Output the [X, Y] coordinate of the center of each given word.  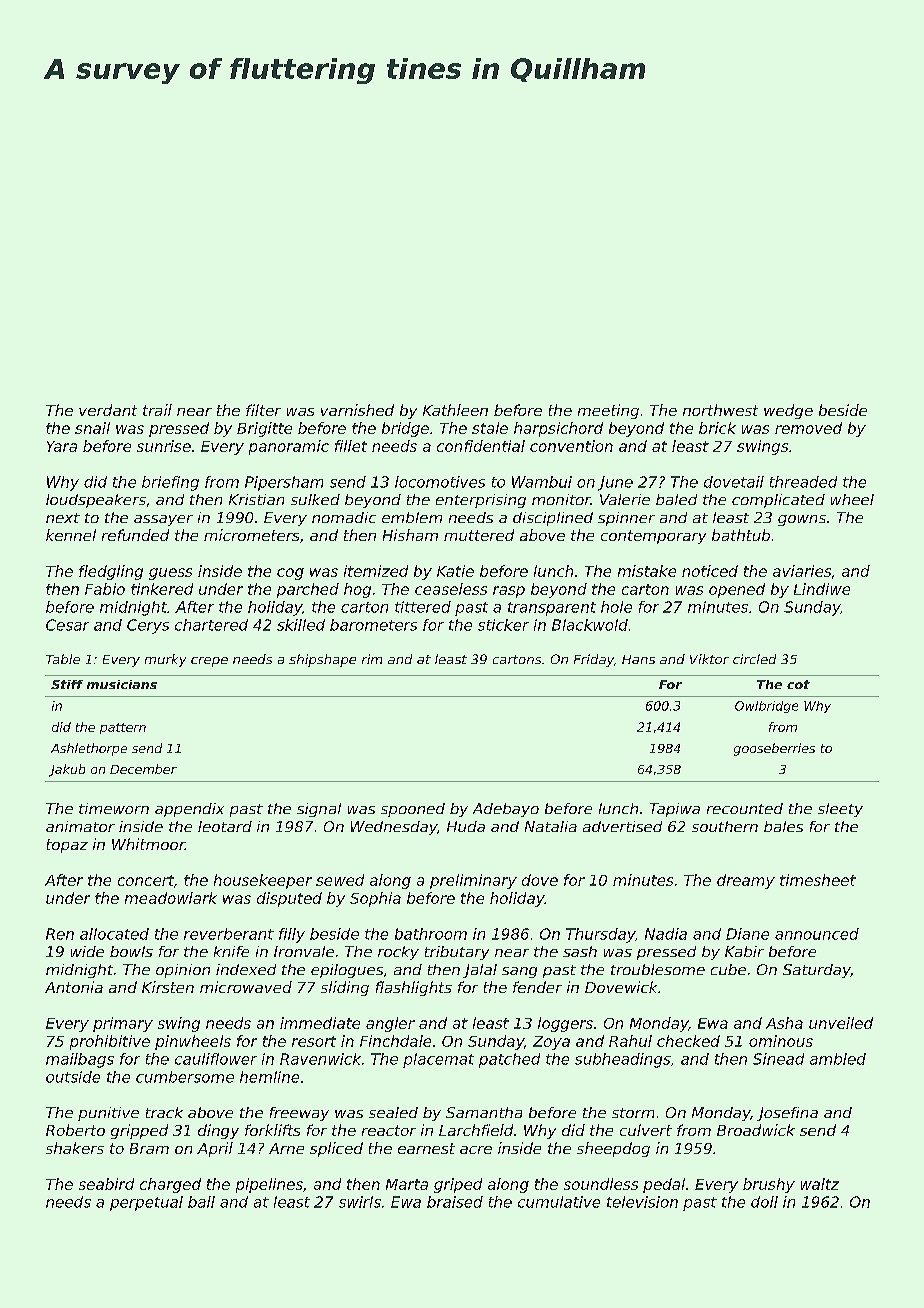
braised [455, 1202]
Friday [594, 660]
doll [764, 1202]
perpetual [146, 1203]
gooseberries [774, 749]
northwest [720, 410]
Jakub [67, 770]
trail [157, 410]
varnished [357, 410]
